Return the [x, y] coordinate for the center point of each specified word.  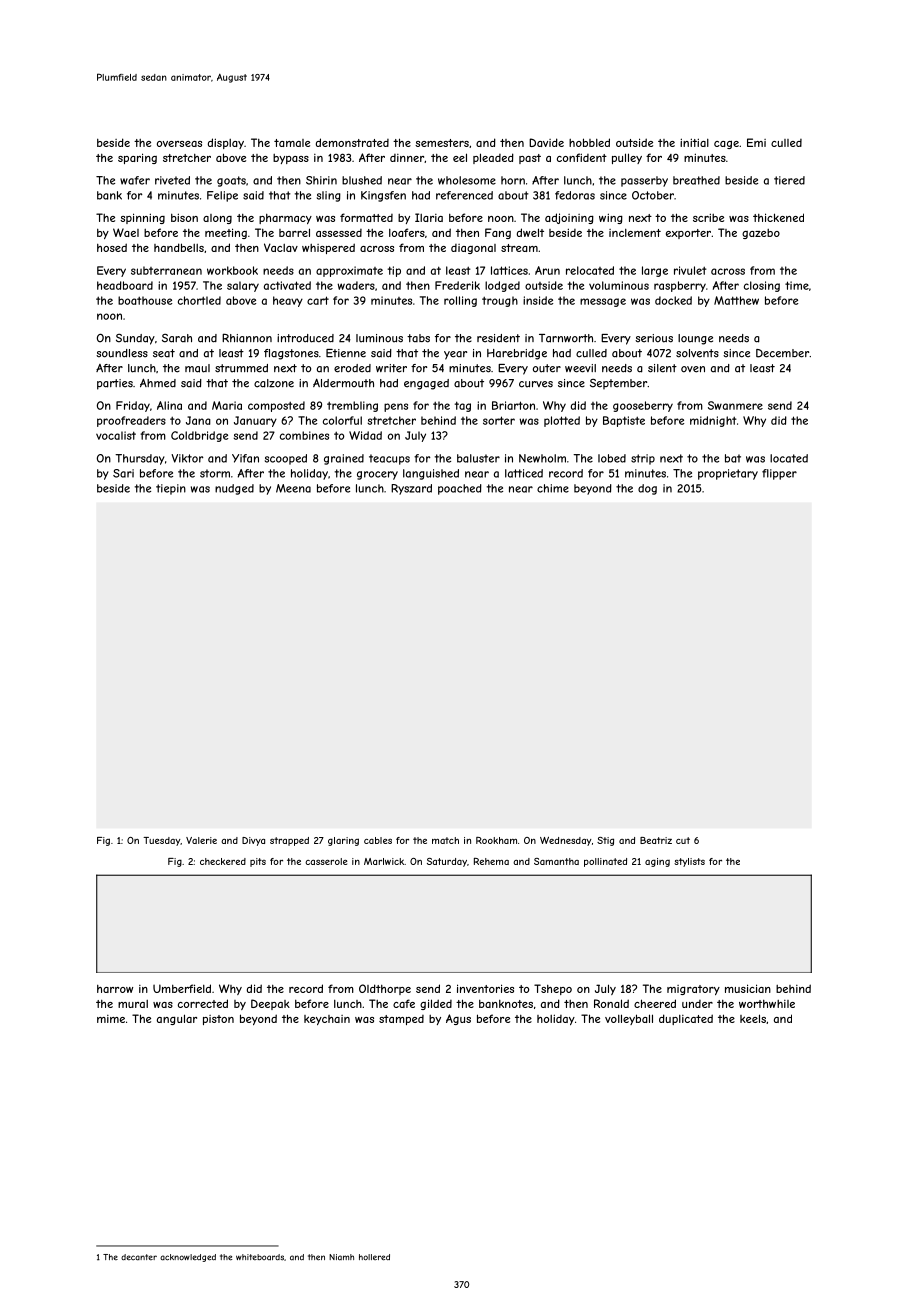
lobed [612, 458]
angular [177, 1019]
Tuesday [161, 841]
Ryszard [411, 489]
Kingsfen [383, 196]
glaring [343, 841]
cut [683, 840]
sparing [137, 158]
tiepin [171, 489]
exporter [688, 234]
